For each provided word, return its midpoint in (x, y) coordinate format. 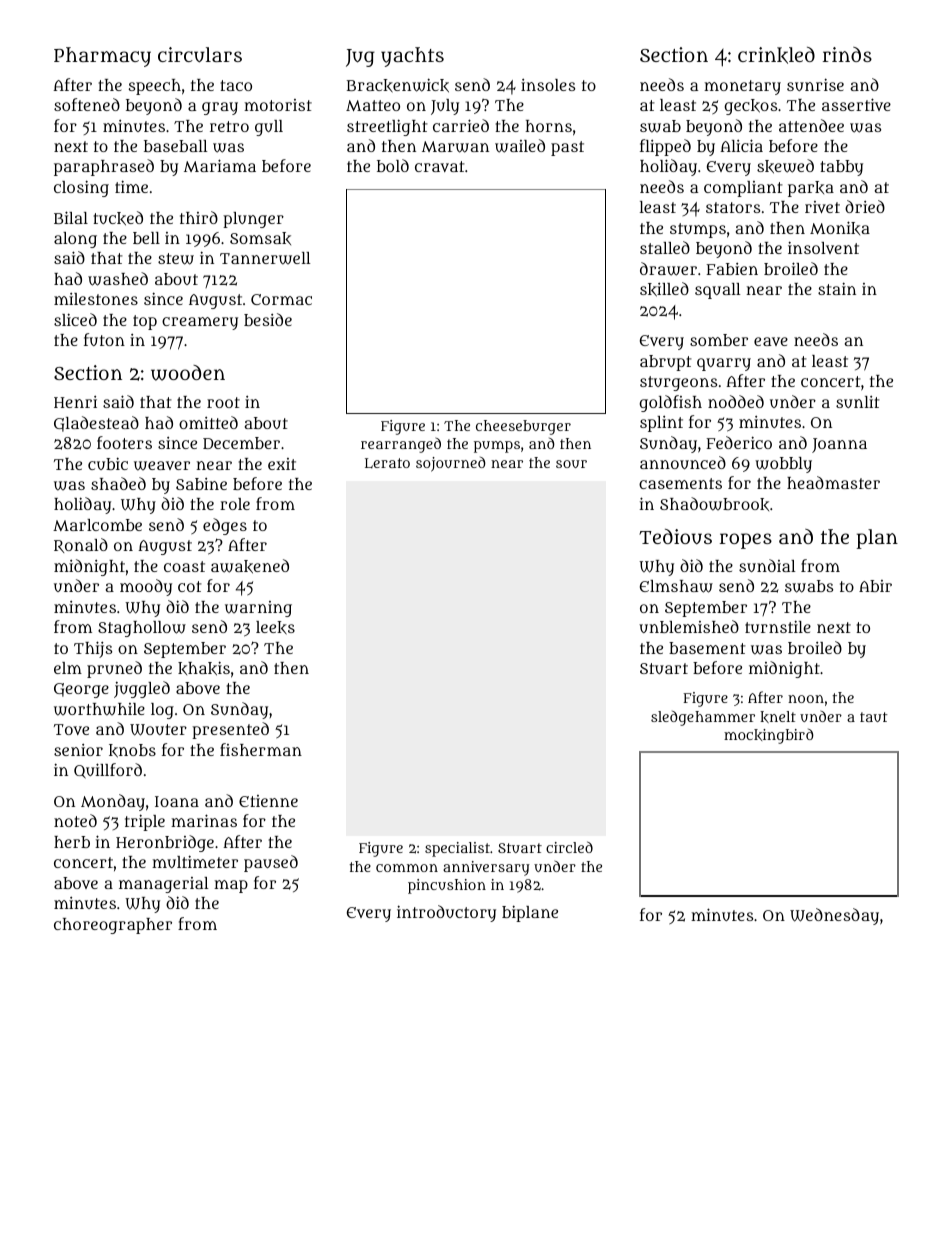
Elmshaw (676, 586)
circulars (200, 55)
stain (837, 288)
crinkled (776, 55)
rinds (847, 54)
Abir (875, 586)
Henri (75, 402)
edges (225, 526)
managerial (164, 885)
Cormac (281, 299)
